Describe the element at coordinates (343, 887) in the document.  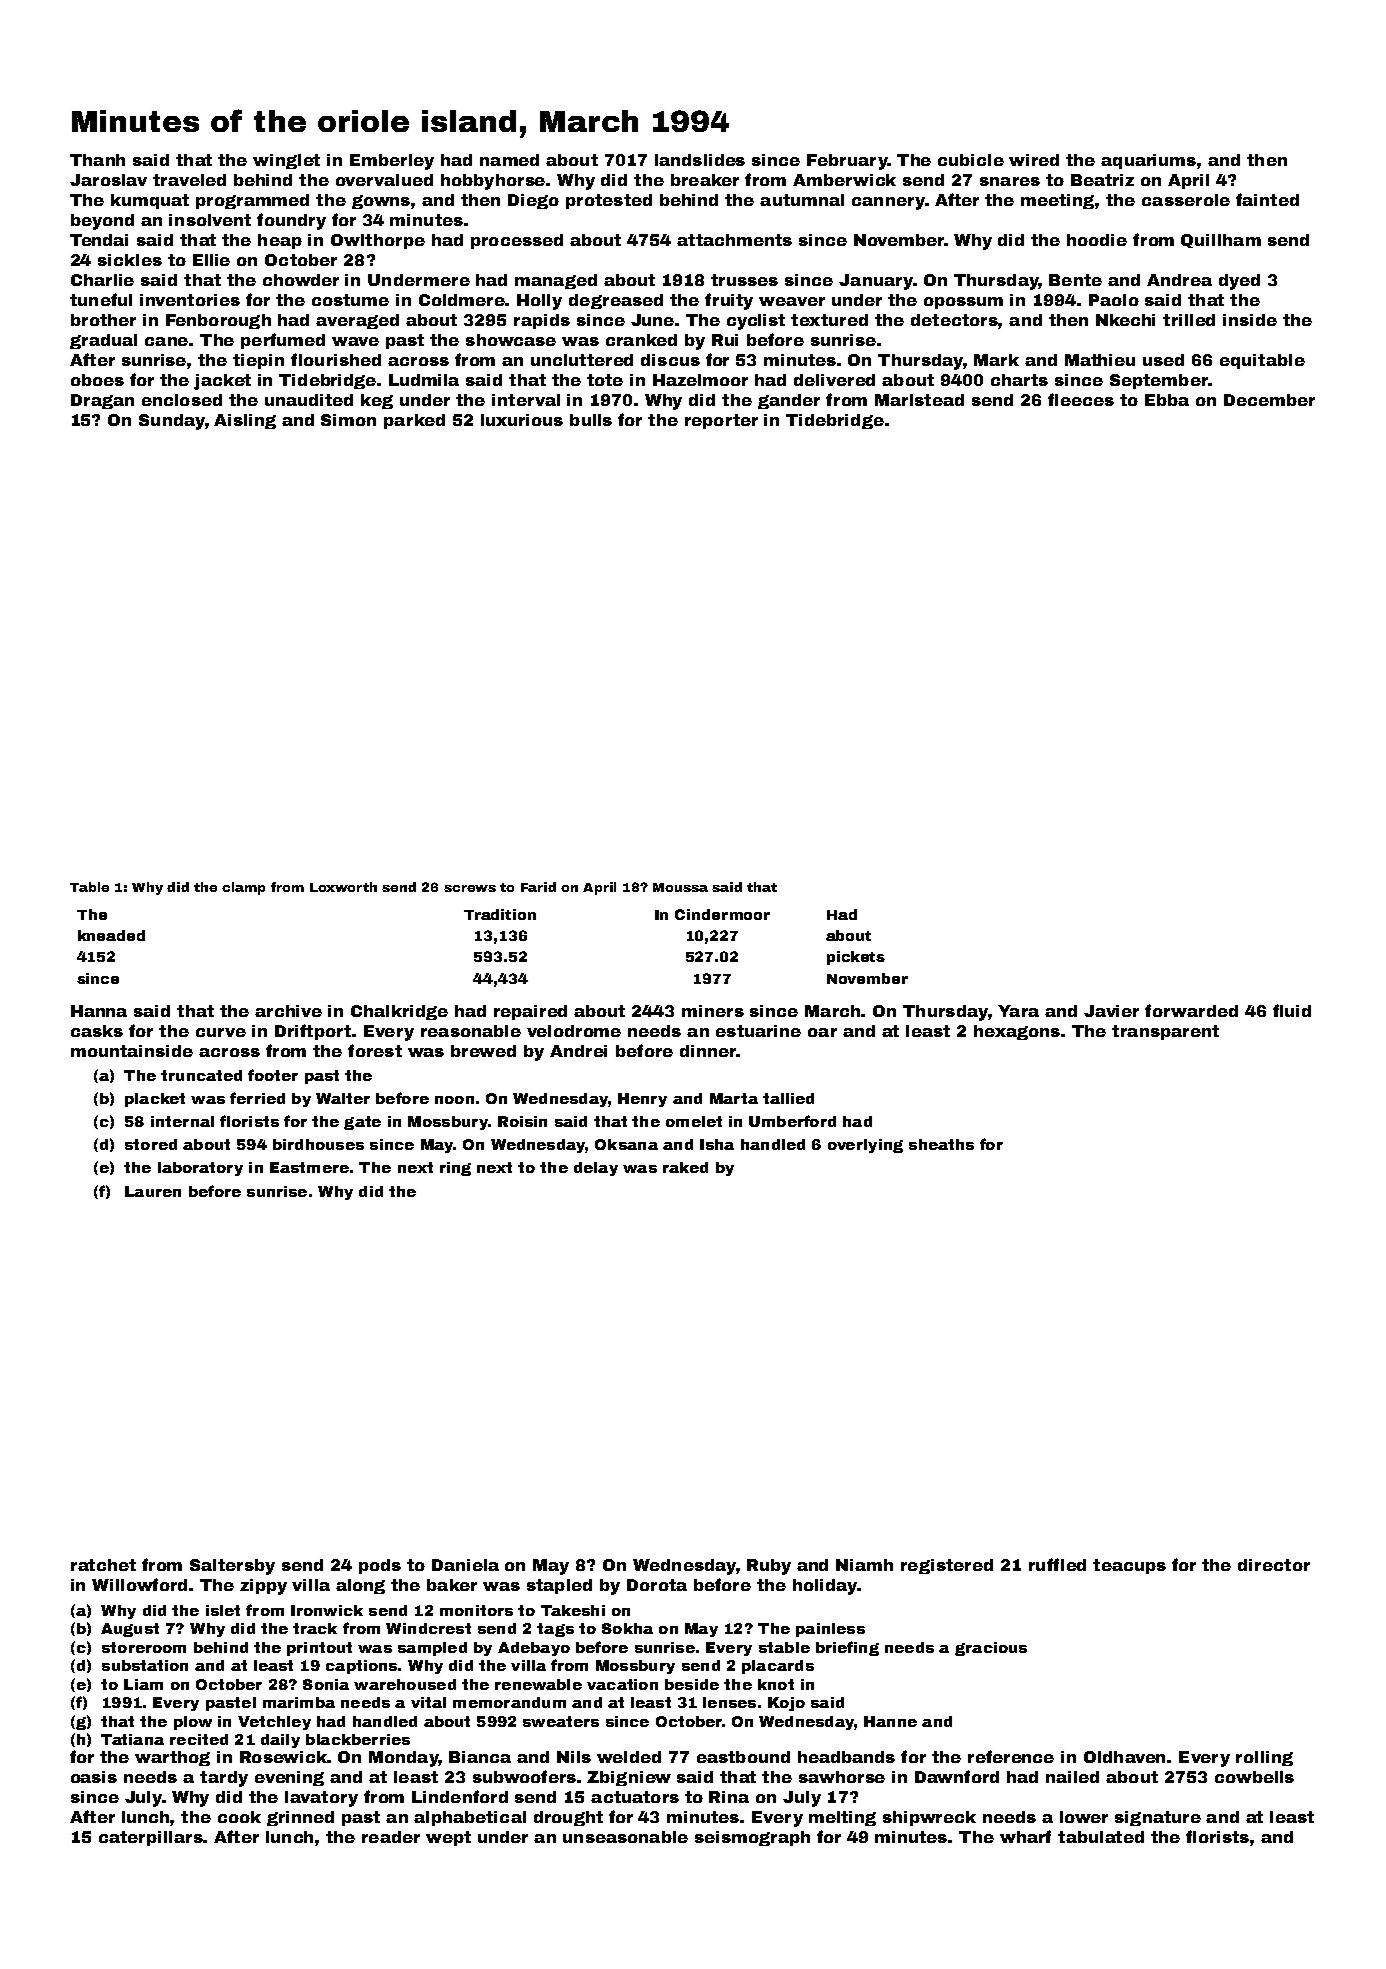
I see `Loxworth` at that location.
